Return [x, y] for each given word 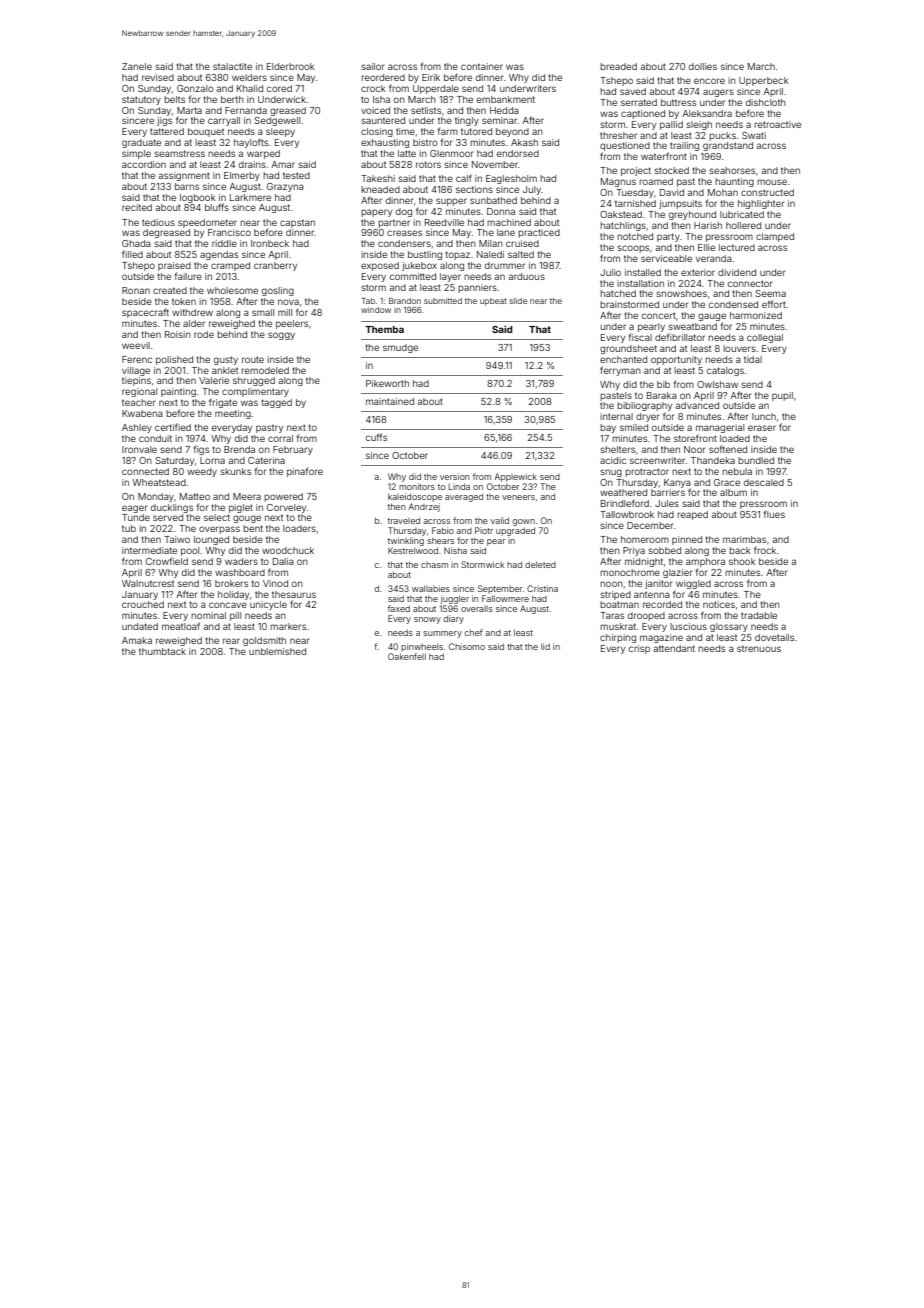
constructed [767, 192]
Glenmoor [451, 153]
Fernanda [246, 110]
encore [709, 81]
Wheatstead [159, 482]
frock [765, 550]
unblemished [277, 651]
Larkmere [250, 197]
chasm [434, 565]
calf [464, 178]
